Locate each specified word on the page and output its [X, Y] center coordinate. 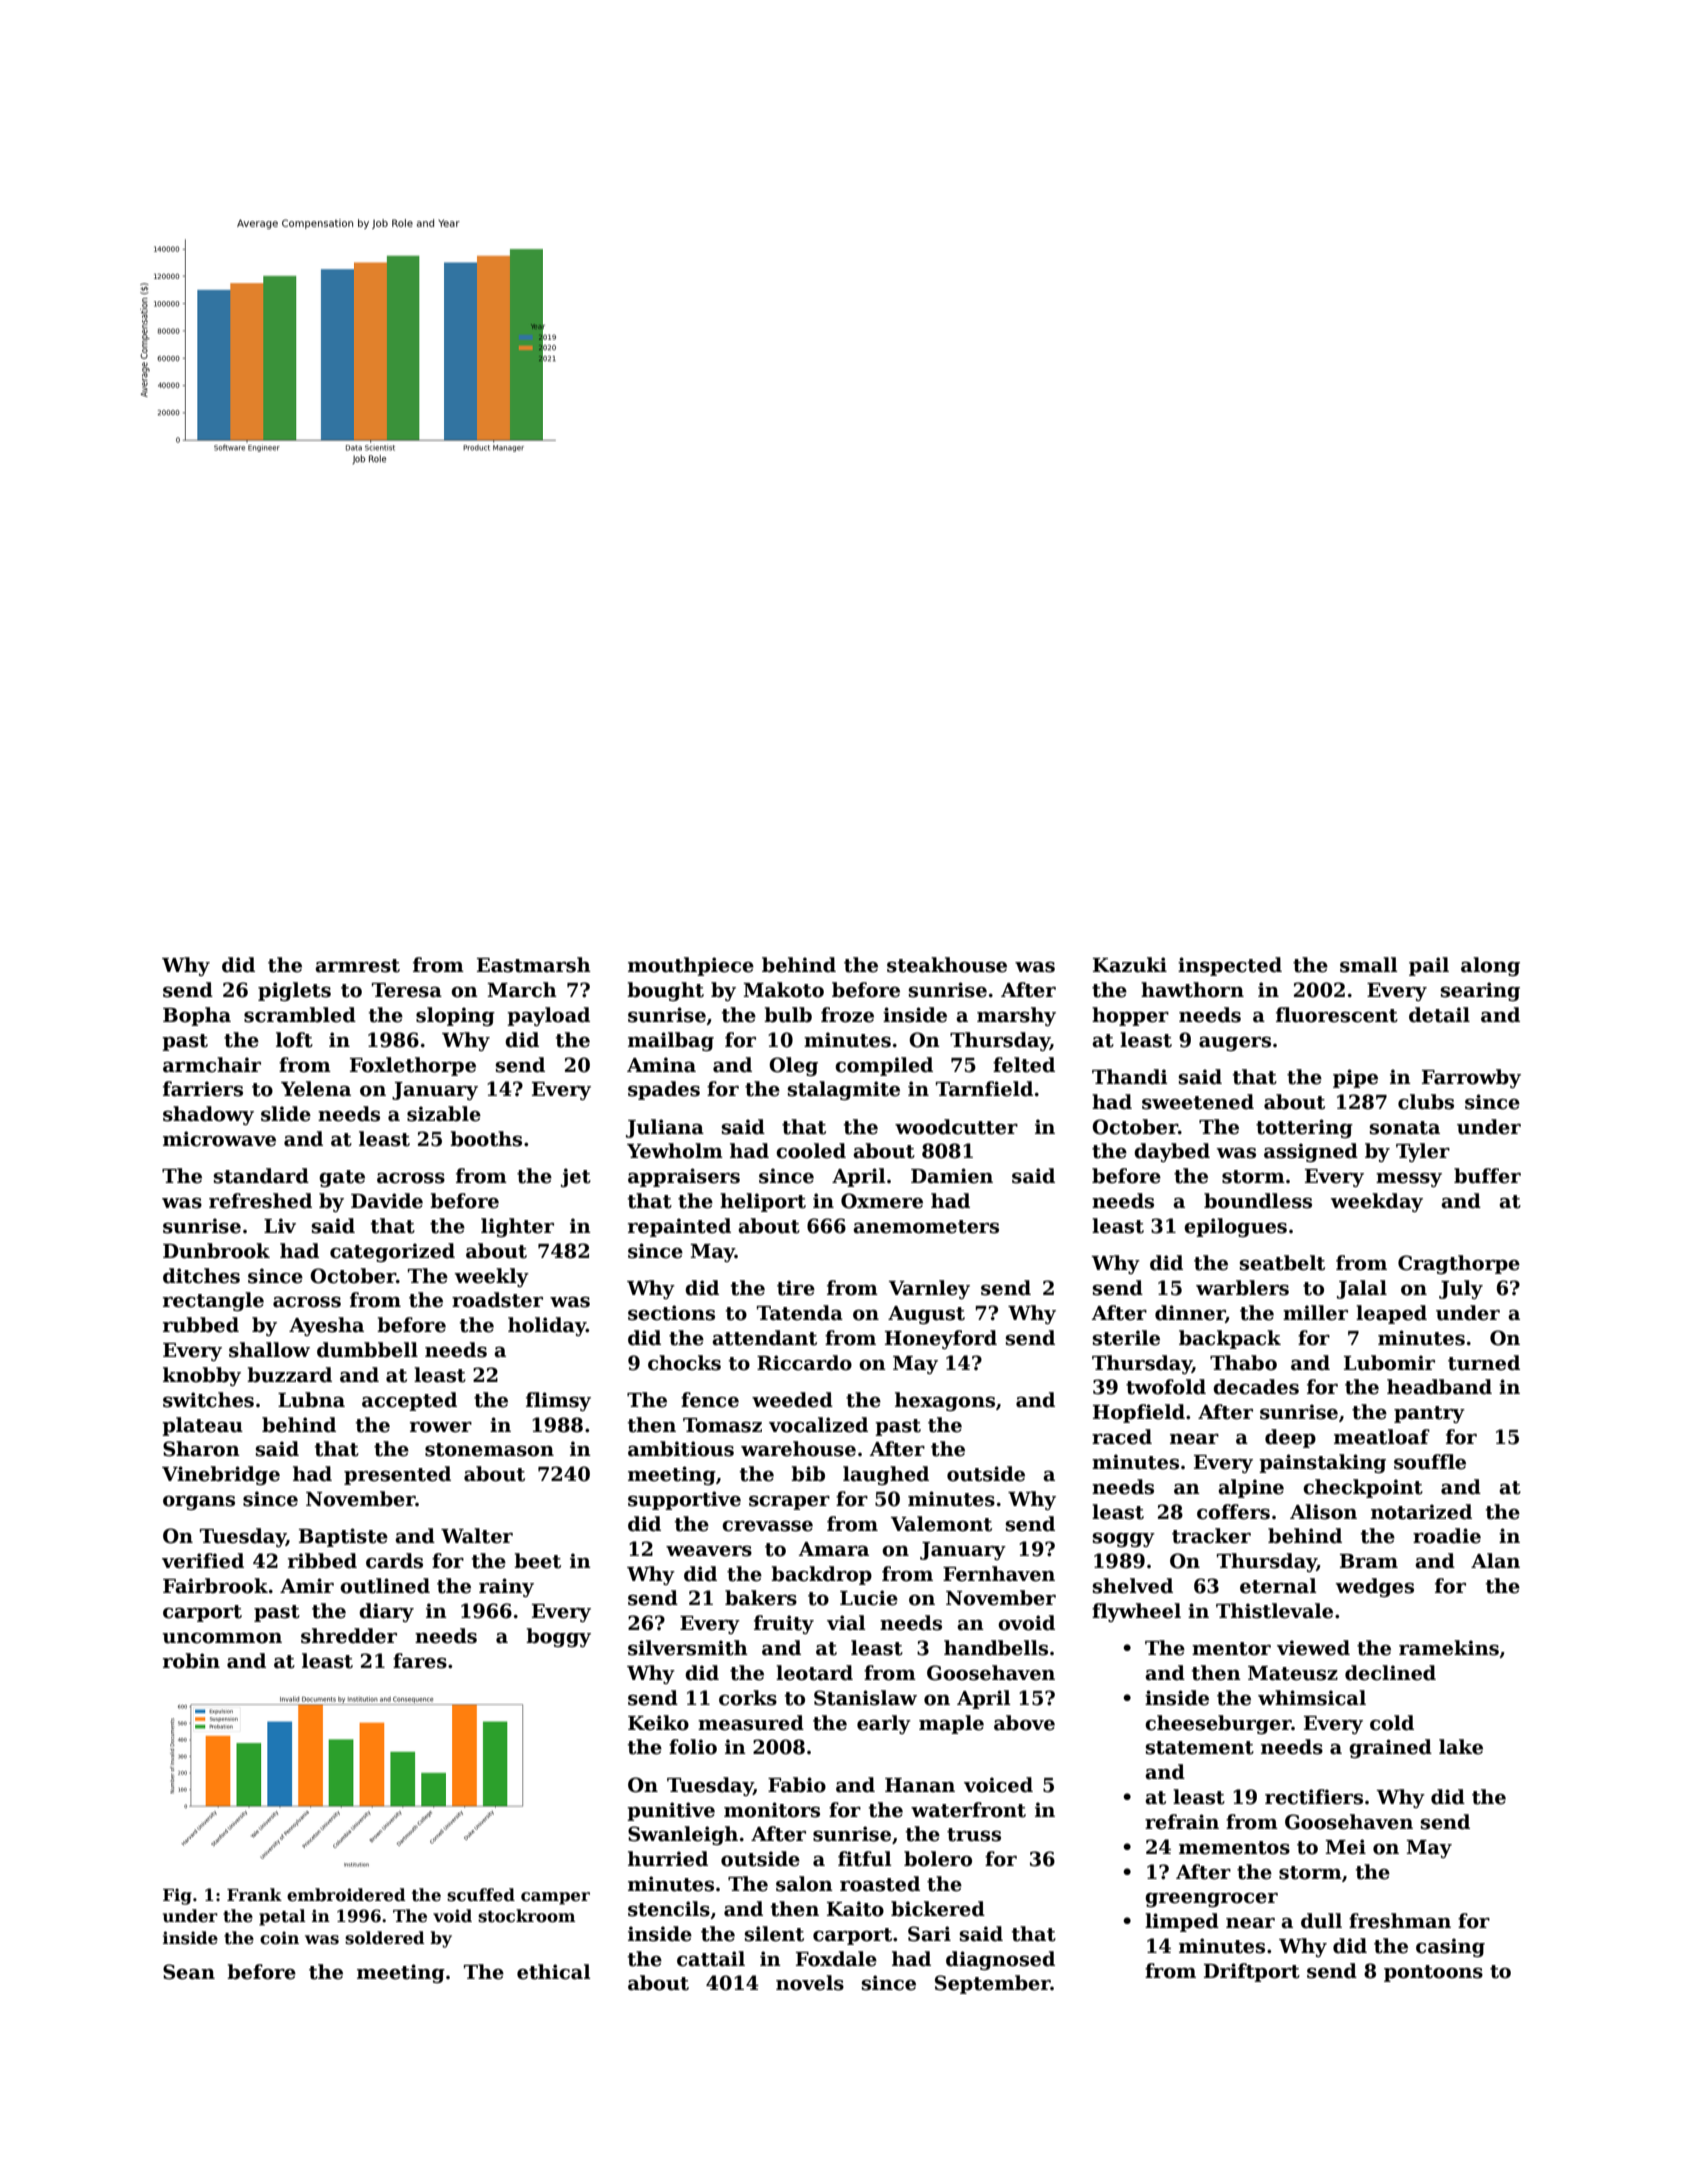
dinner [1190, 1313]
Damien [952, 1176]
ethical [554, 1972]
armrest [357, 966]
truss [974, 1835]
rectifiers [1314, 1797]
